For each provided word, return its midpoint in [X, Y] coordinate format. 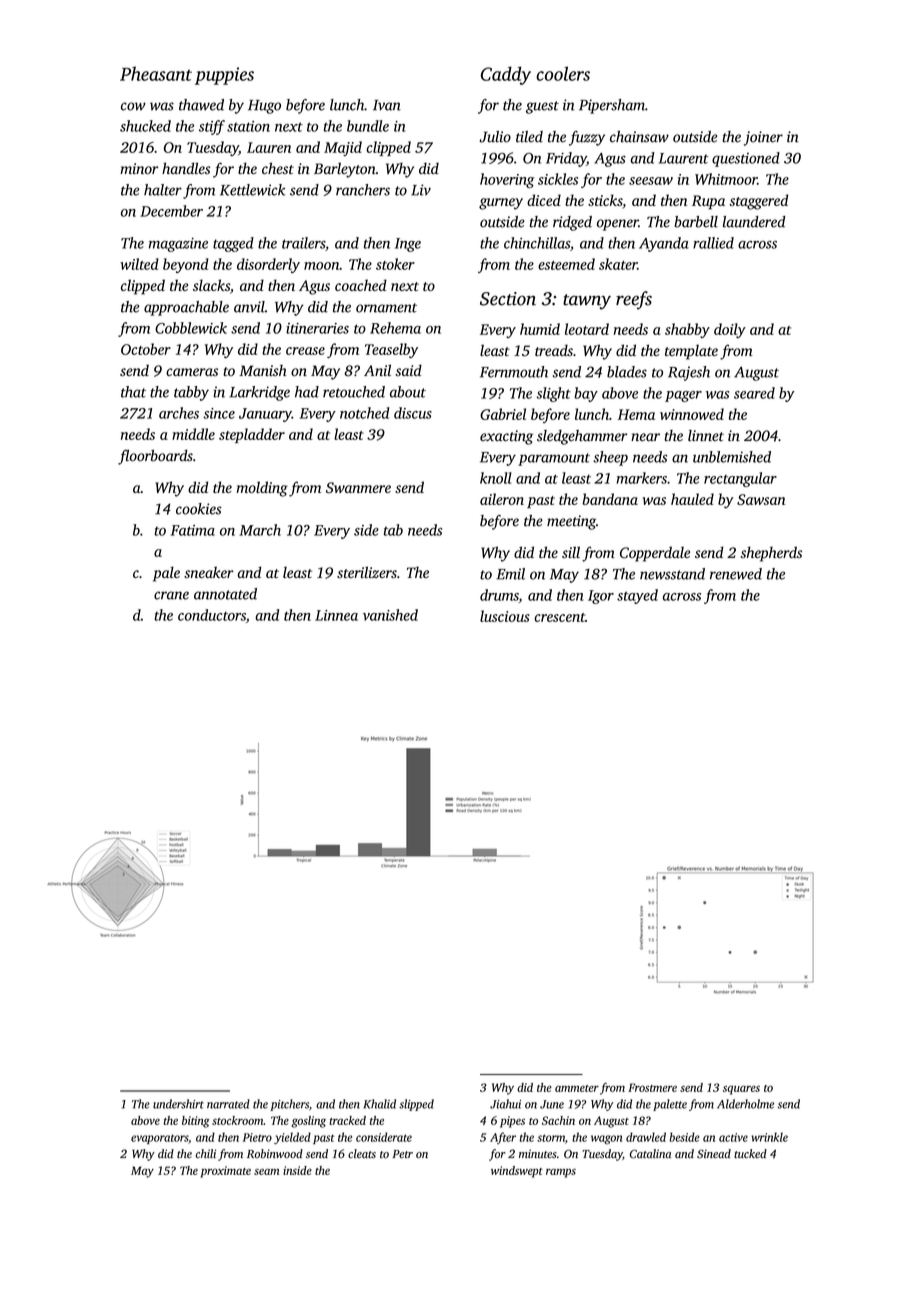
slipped [416, 1105]
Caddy [506, 75]
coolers [563, 73]
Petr [402, 1154]
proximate [225, 1172]
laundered [754, 222]
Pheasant [156, 73]
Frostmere [652, 1087]
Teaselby [391, 350]
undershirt [178, 1104]
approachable [186, 308]
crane [171, 595]
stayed [637, 596]
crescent [559, 617]
